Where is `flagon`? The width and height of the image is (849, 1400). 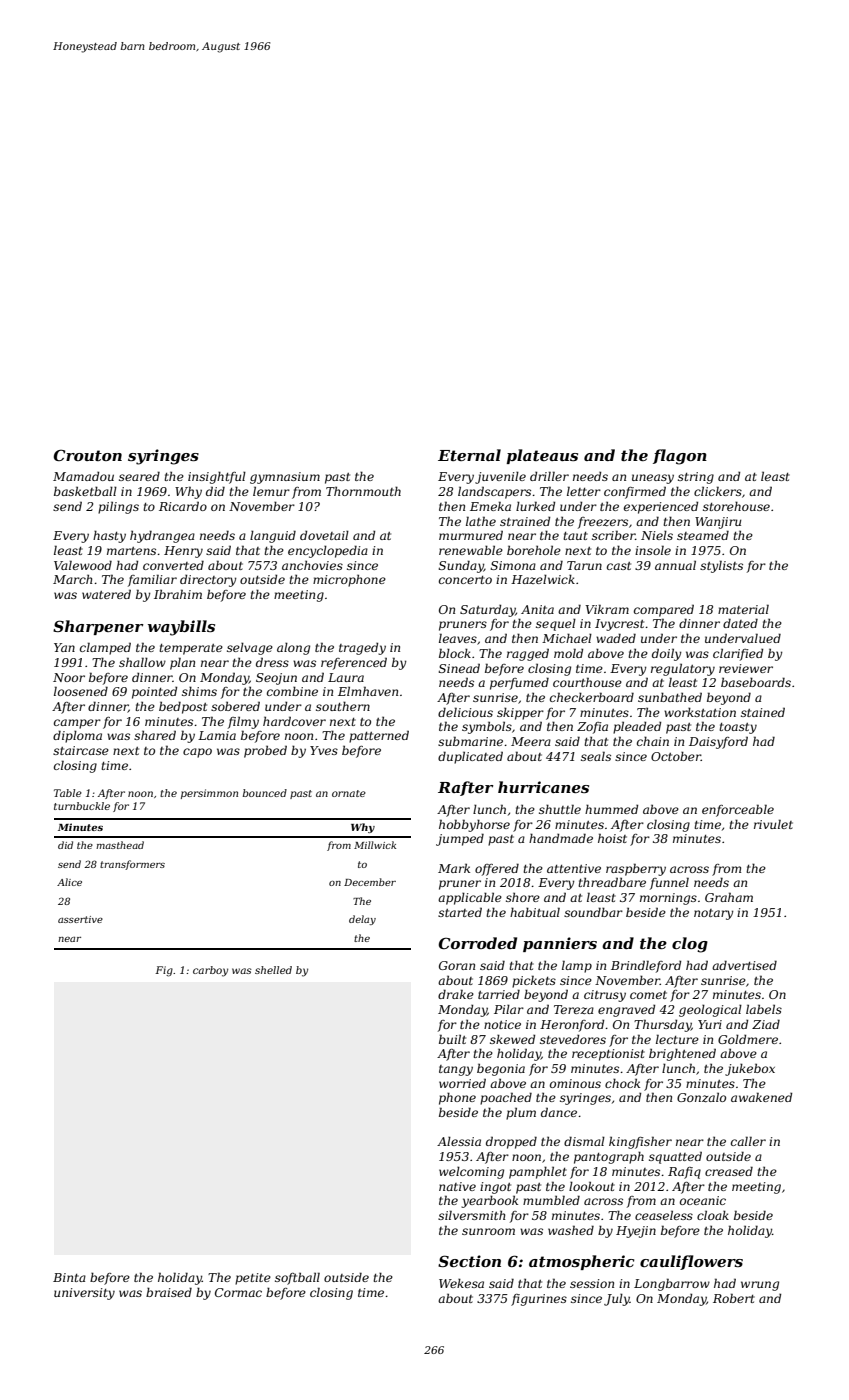 flagon is located at coordinates (680, 457).
